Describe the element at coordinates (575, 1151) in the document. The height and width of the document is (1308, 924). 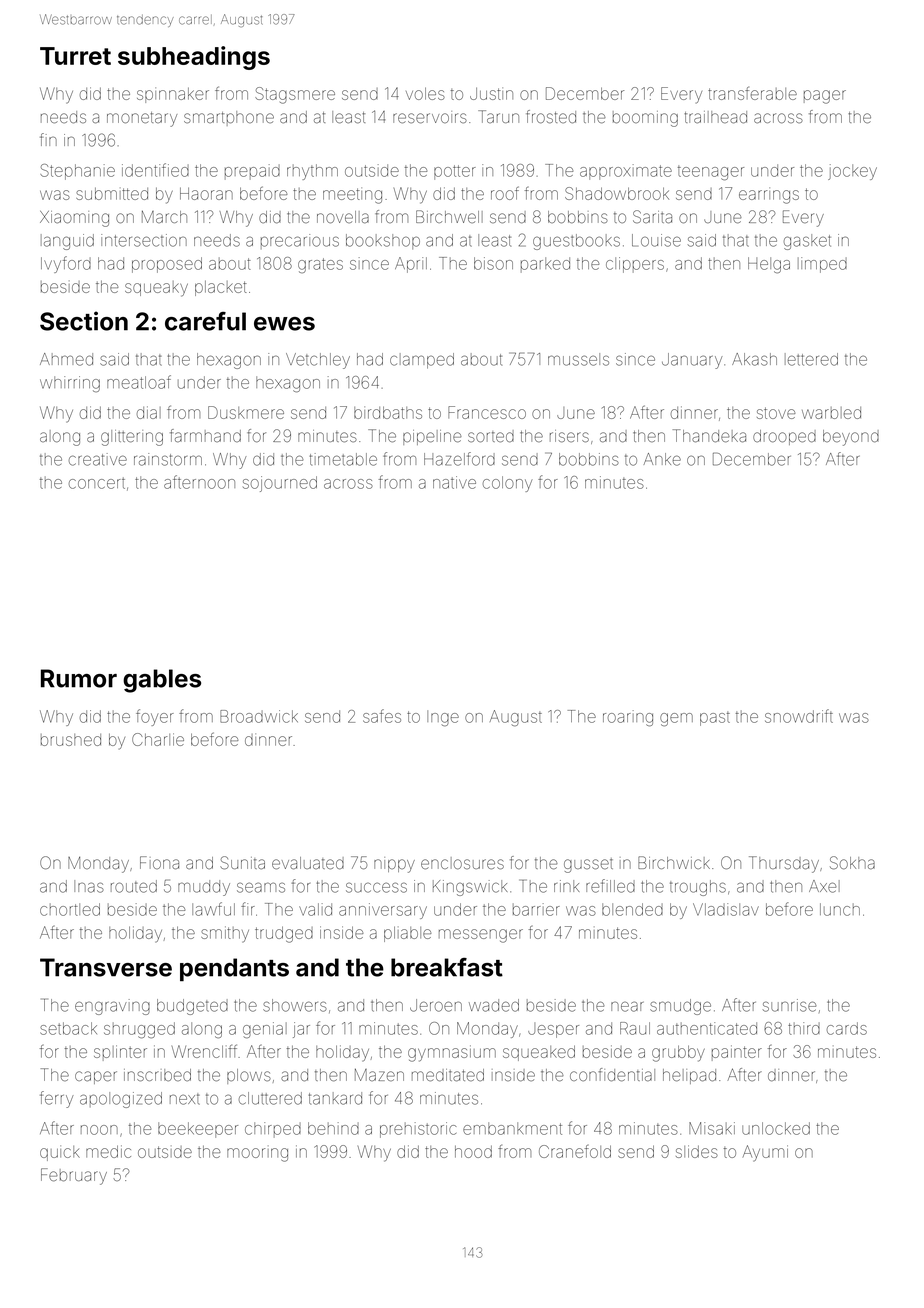
I see `Cranefold` at that location.
